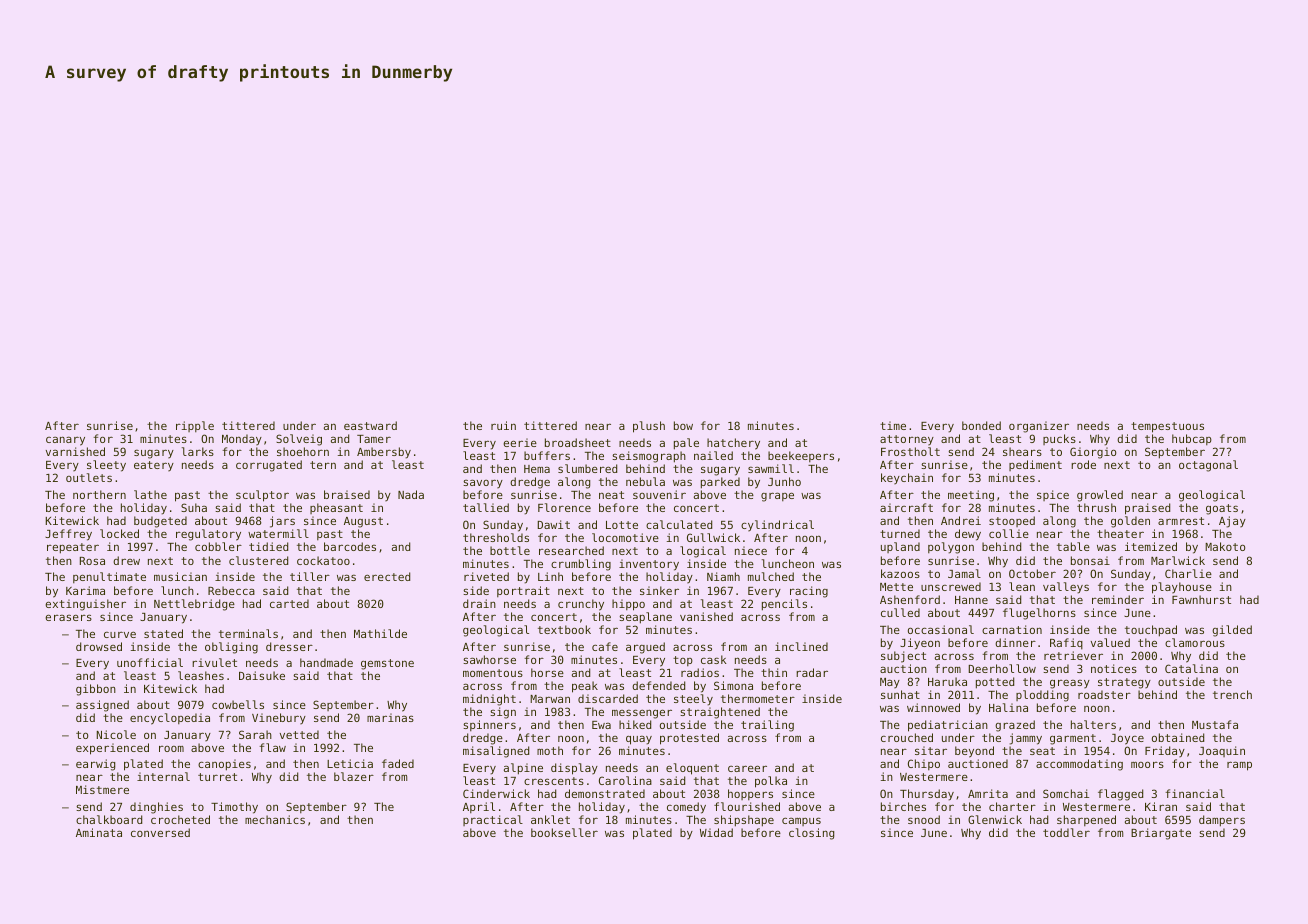 The image size is (1308, 924). What do you see at coordinates (1161, 834) in the screenshot?
I see `Briargate` at bounding box center [1161, 834].
